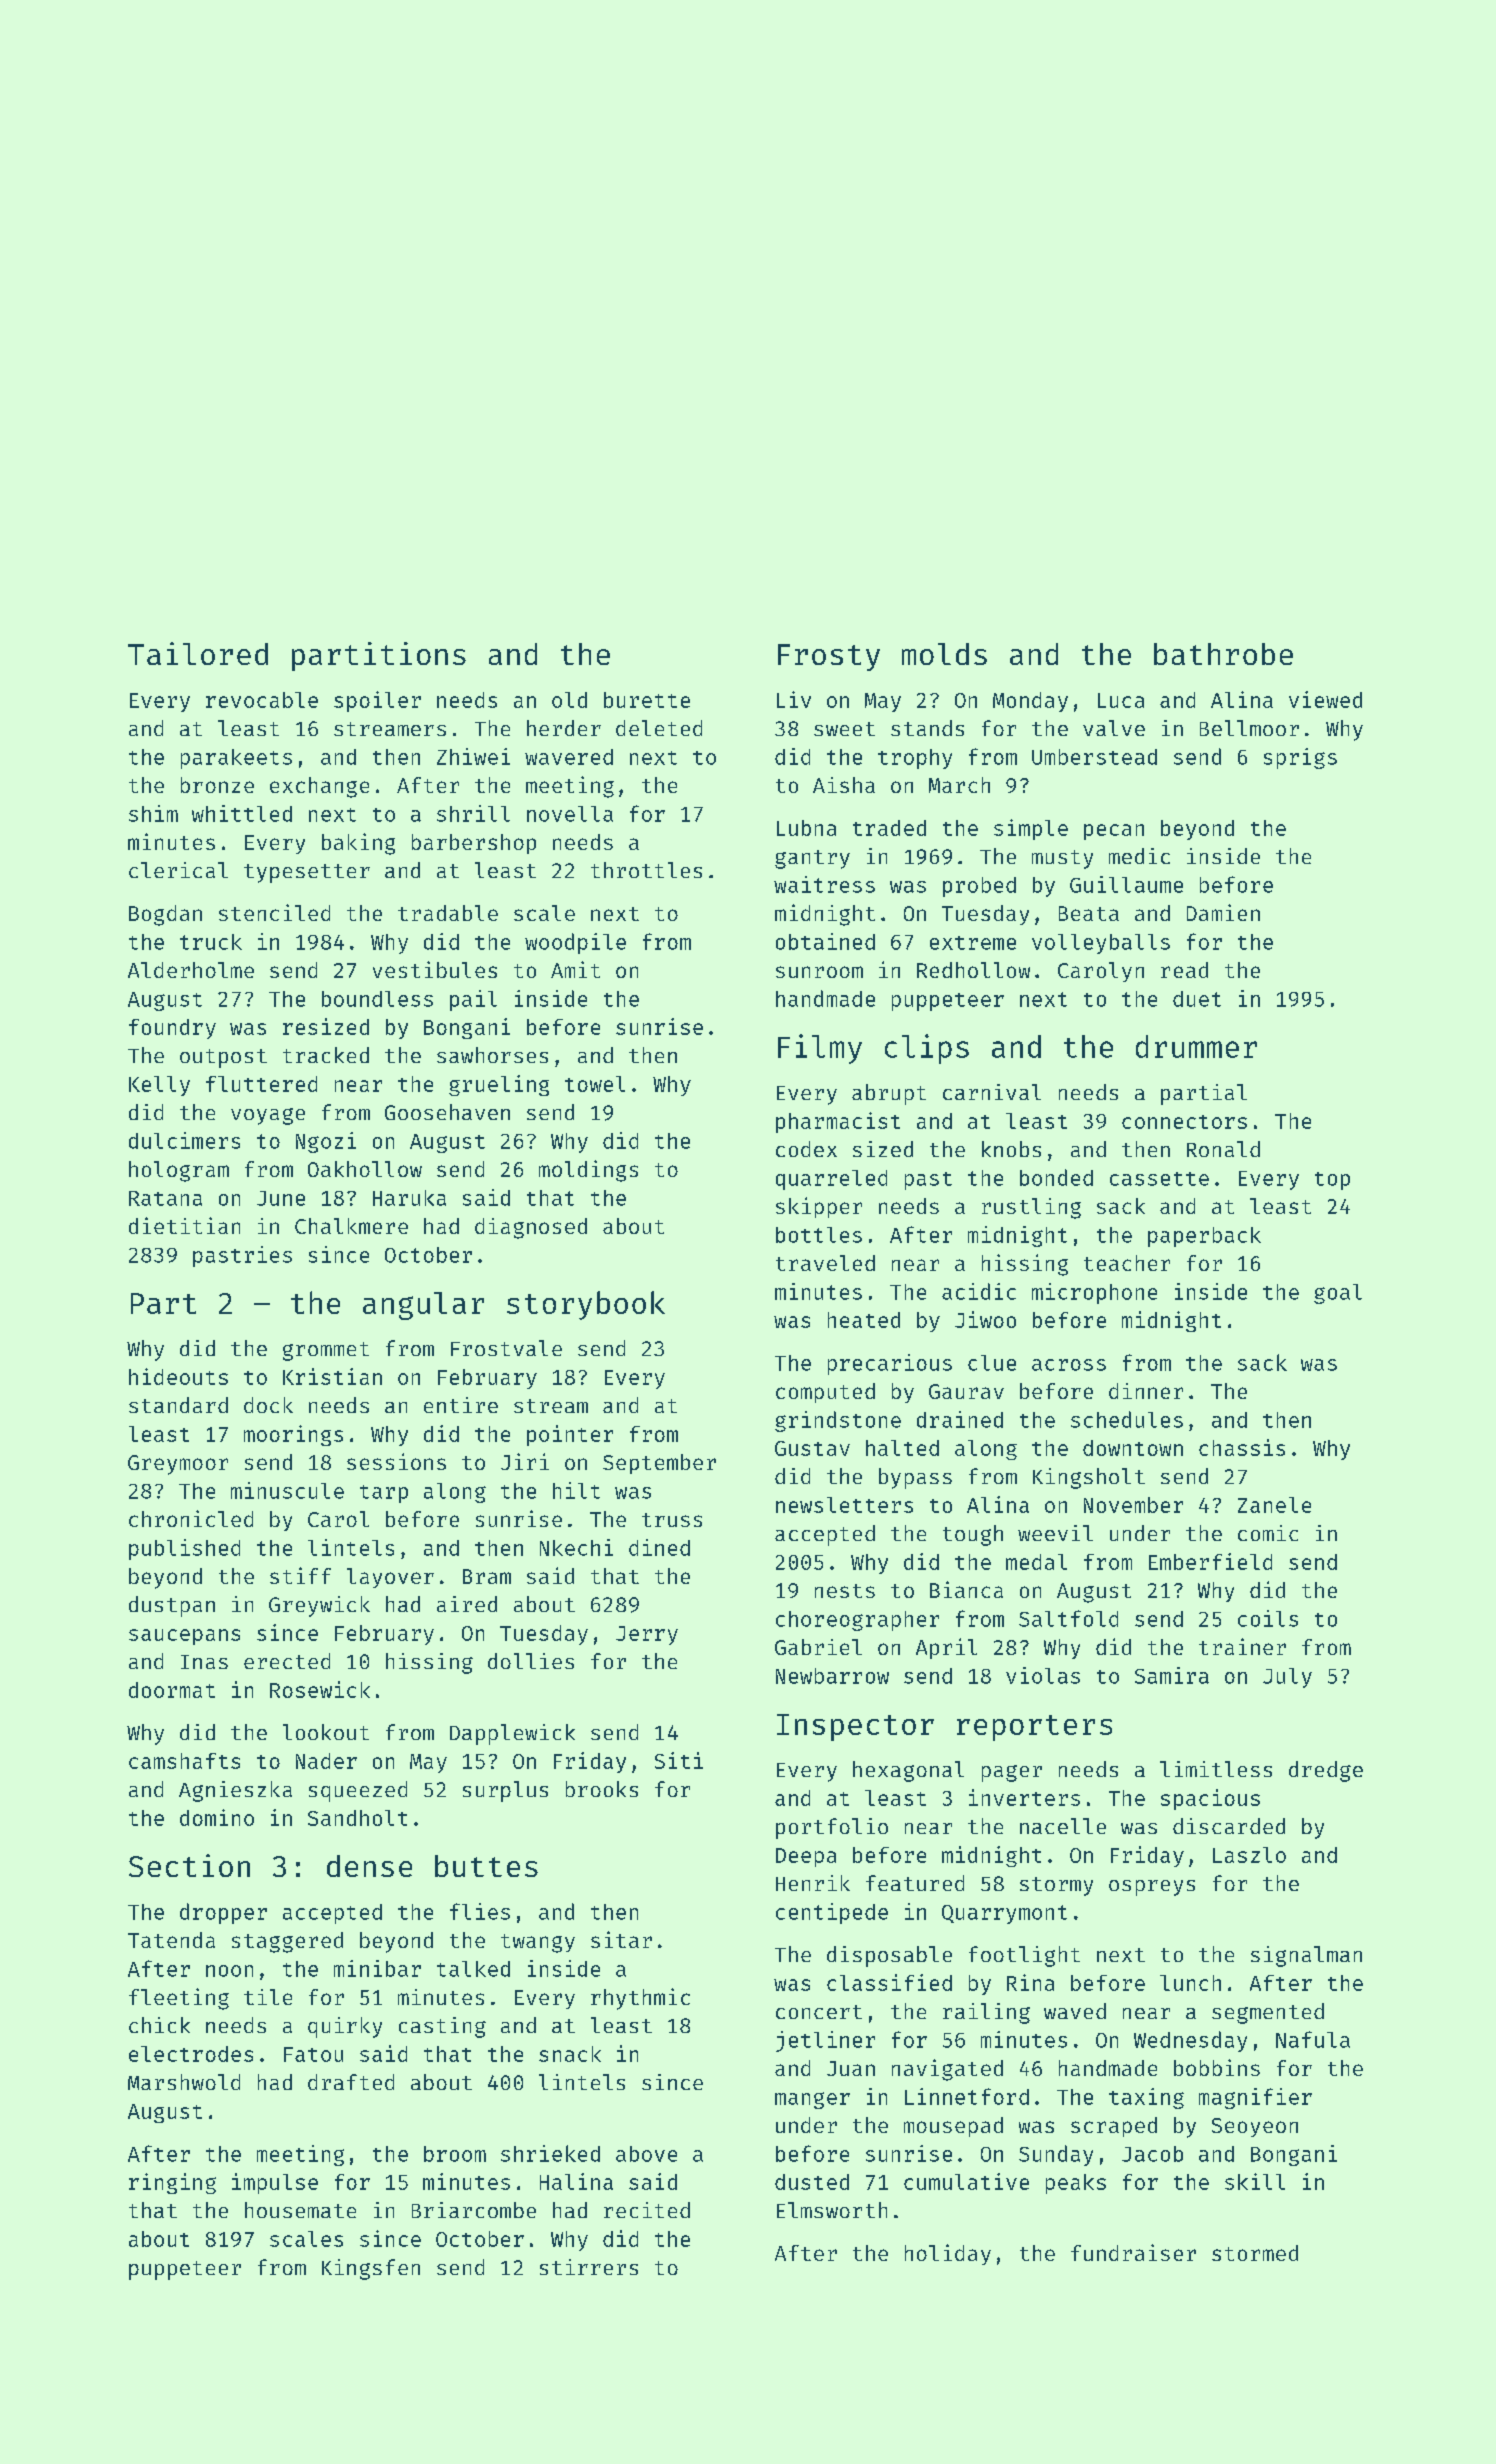 The height and width of the document is (2464, 1496). I want to click on vestibules, so click(435, 969).
